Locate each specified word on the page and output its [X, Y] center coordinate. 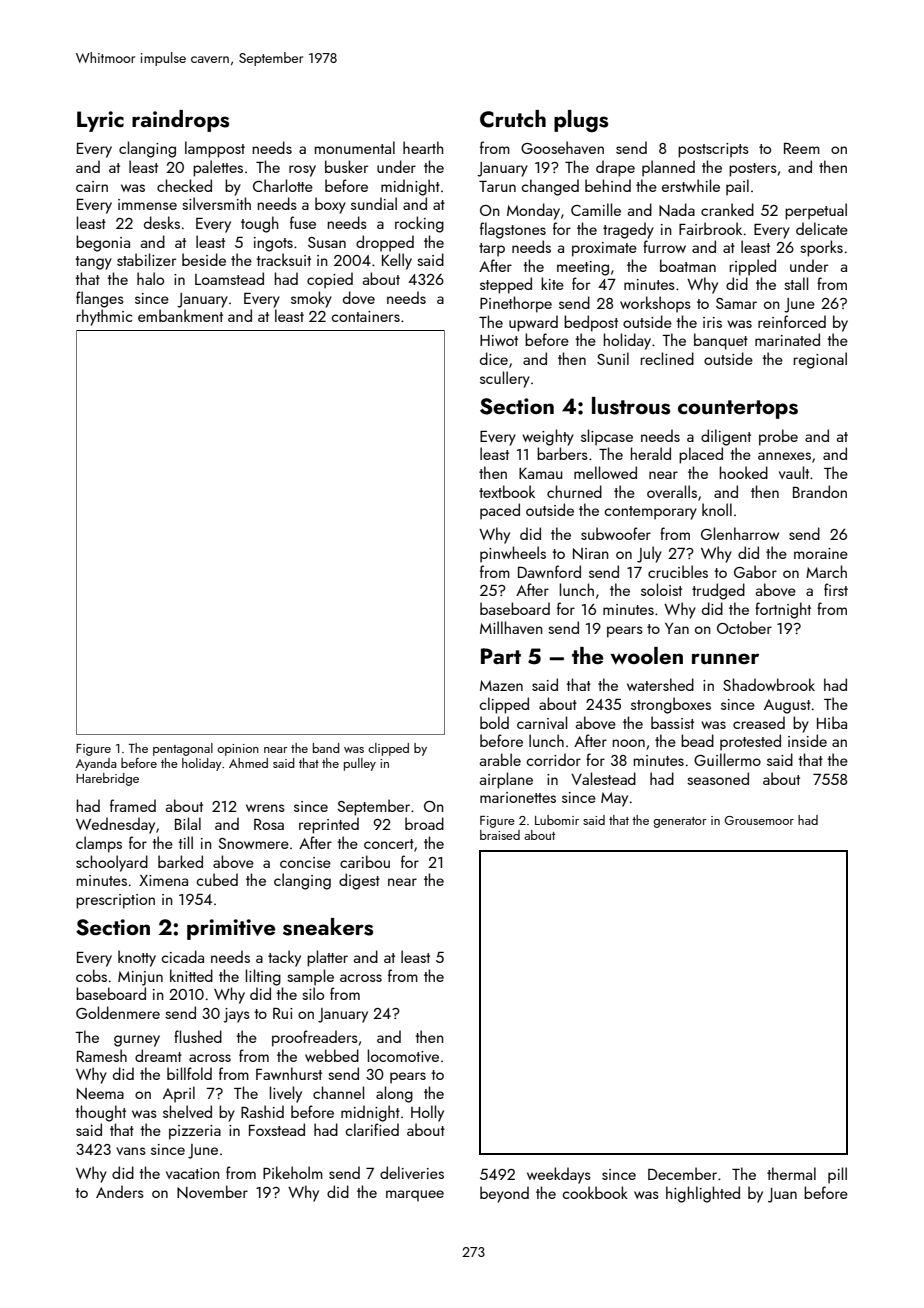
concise [305, 862]
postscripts [713, 150]
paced [500, 511]
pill [837, 1175]
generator [680, 822]
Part [501, 656]
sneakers [328, 927]
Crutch [513, 119]
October [744, 627]
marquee [415, 1195]
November [212, 1192]
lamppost [215, 149]
